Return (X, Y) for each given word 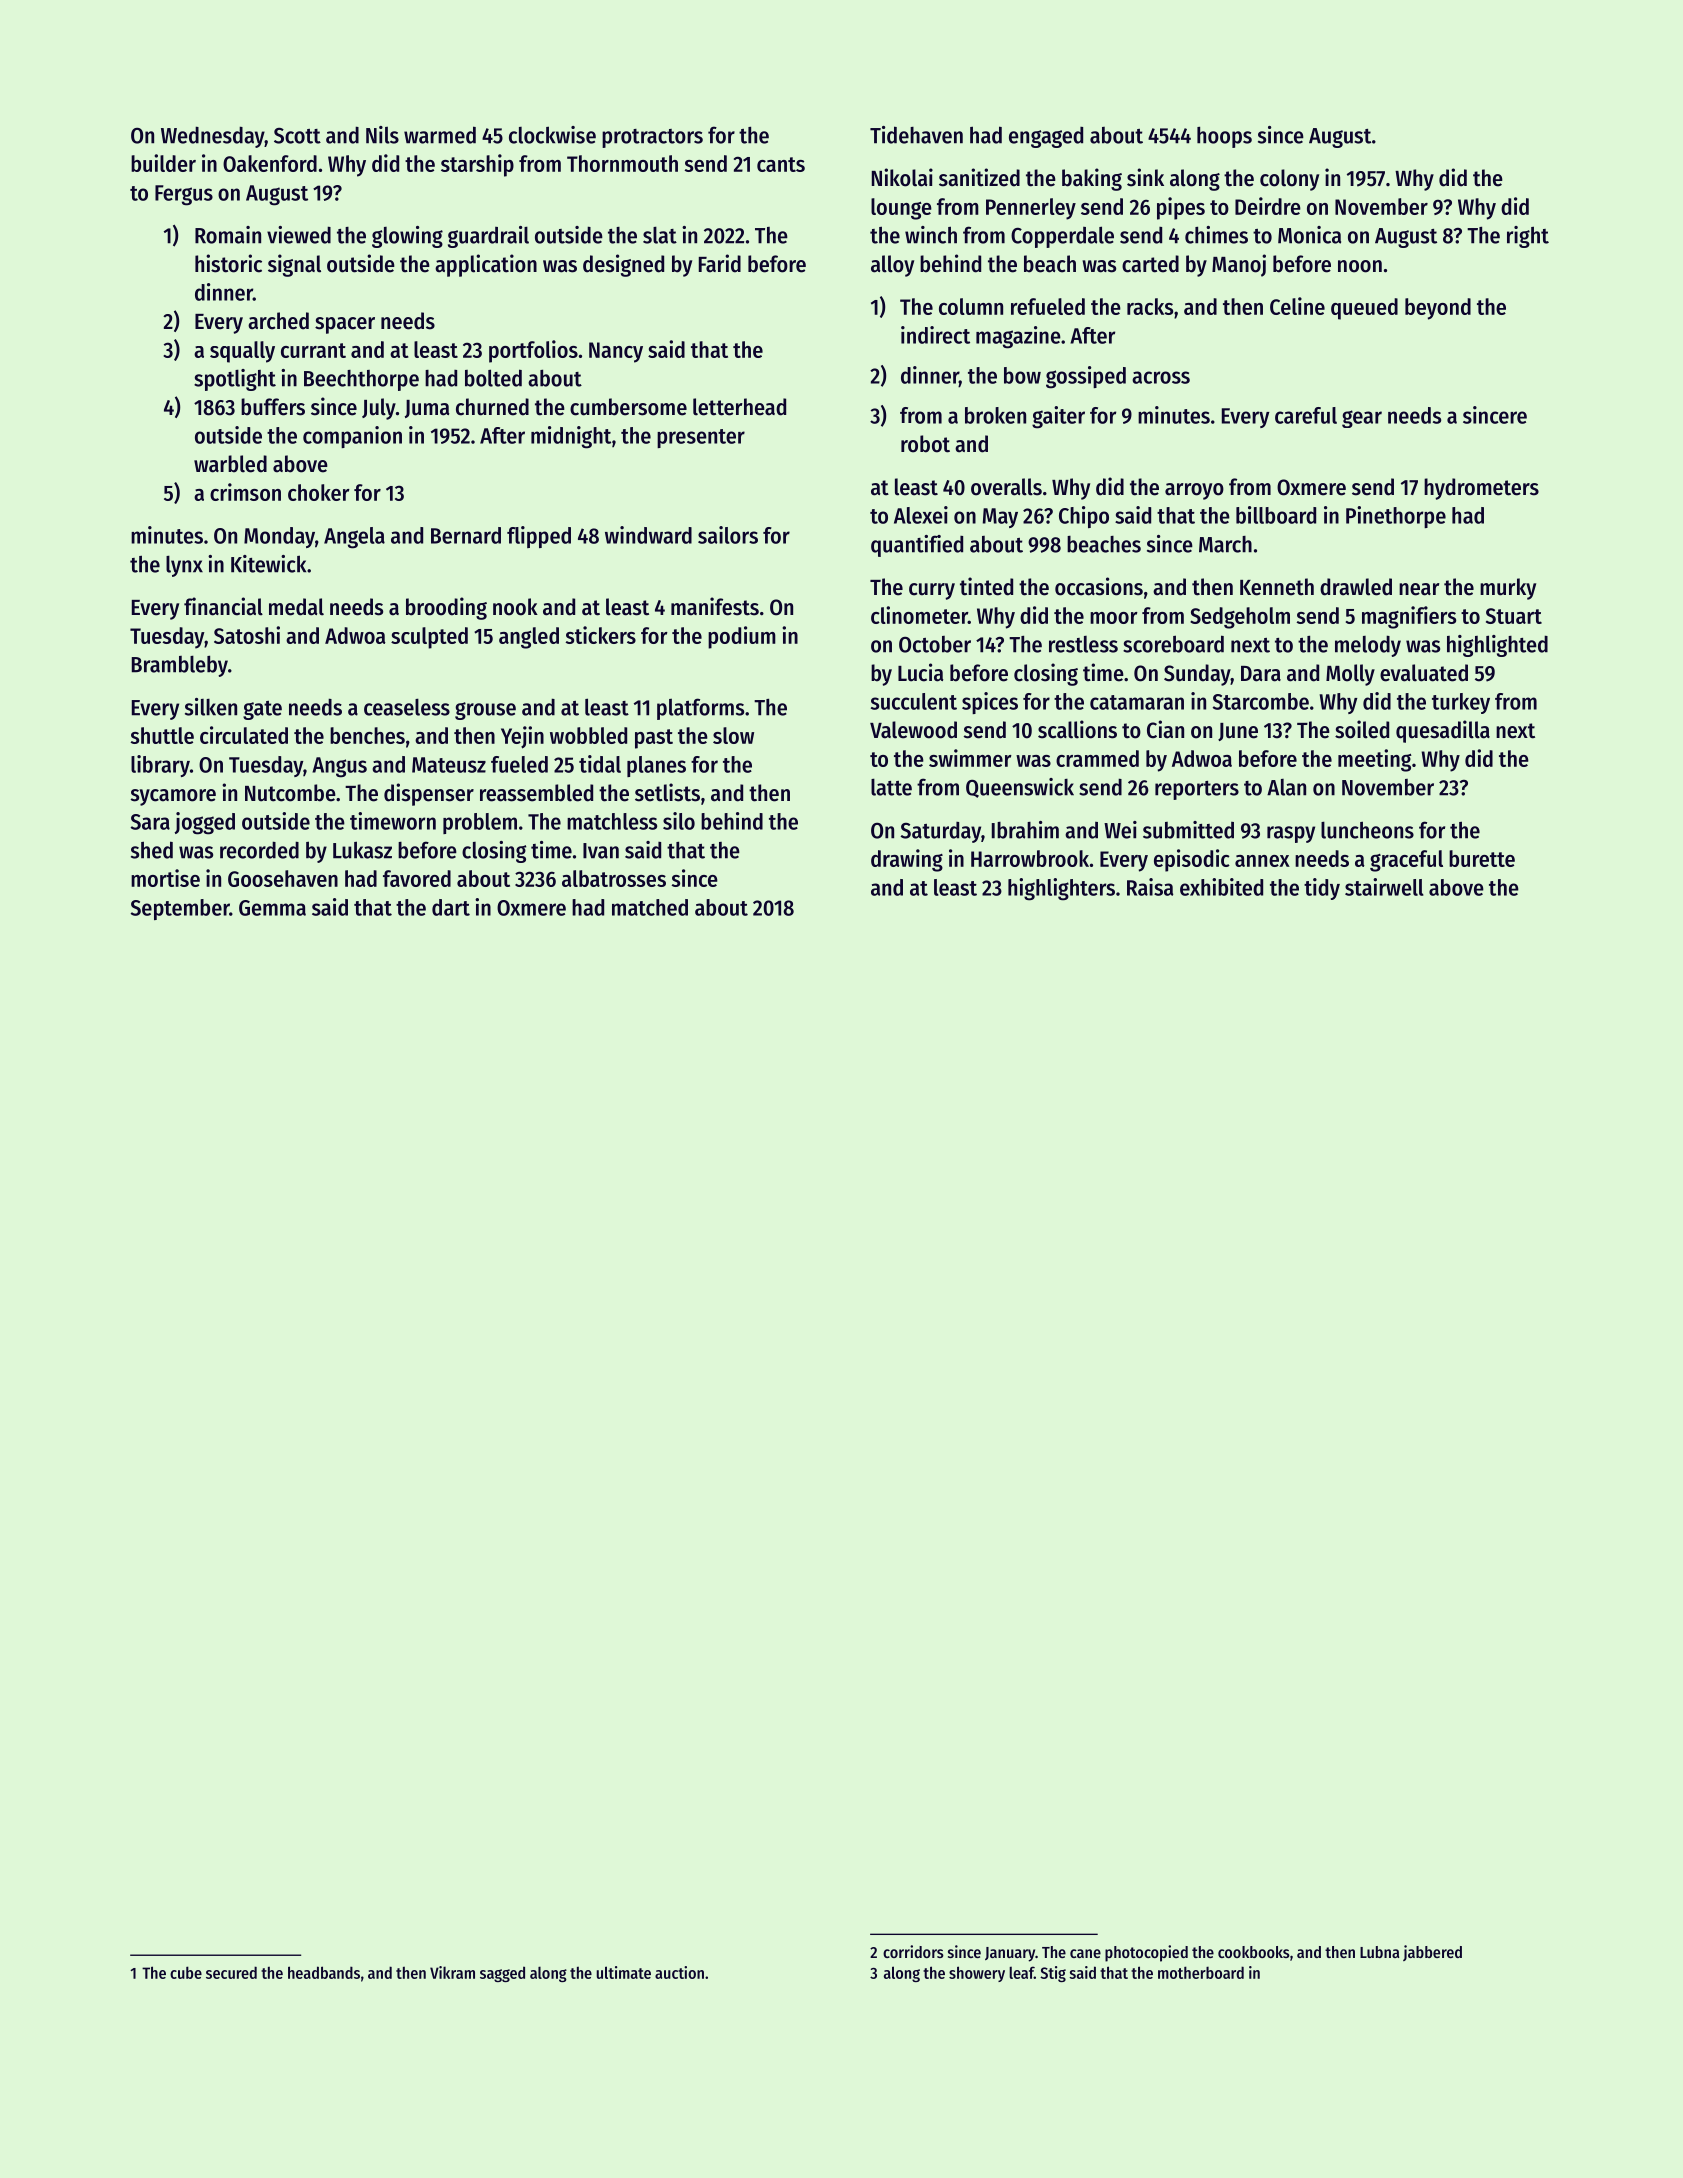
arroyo (1194, 491)
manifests (715, 606)
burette (1482, 858)
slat (660, 235)
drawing (907, 860)
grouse (485, 711)
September (180, 909)
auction (679, 1972)
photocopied (1146, 1953)
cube (186, 1972)
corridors (913, 1951)
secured (231, 1972)
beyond (1438, 309)
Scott (297, 136)
